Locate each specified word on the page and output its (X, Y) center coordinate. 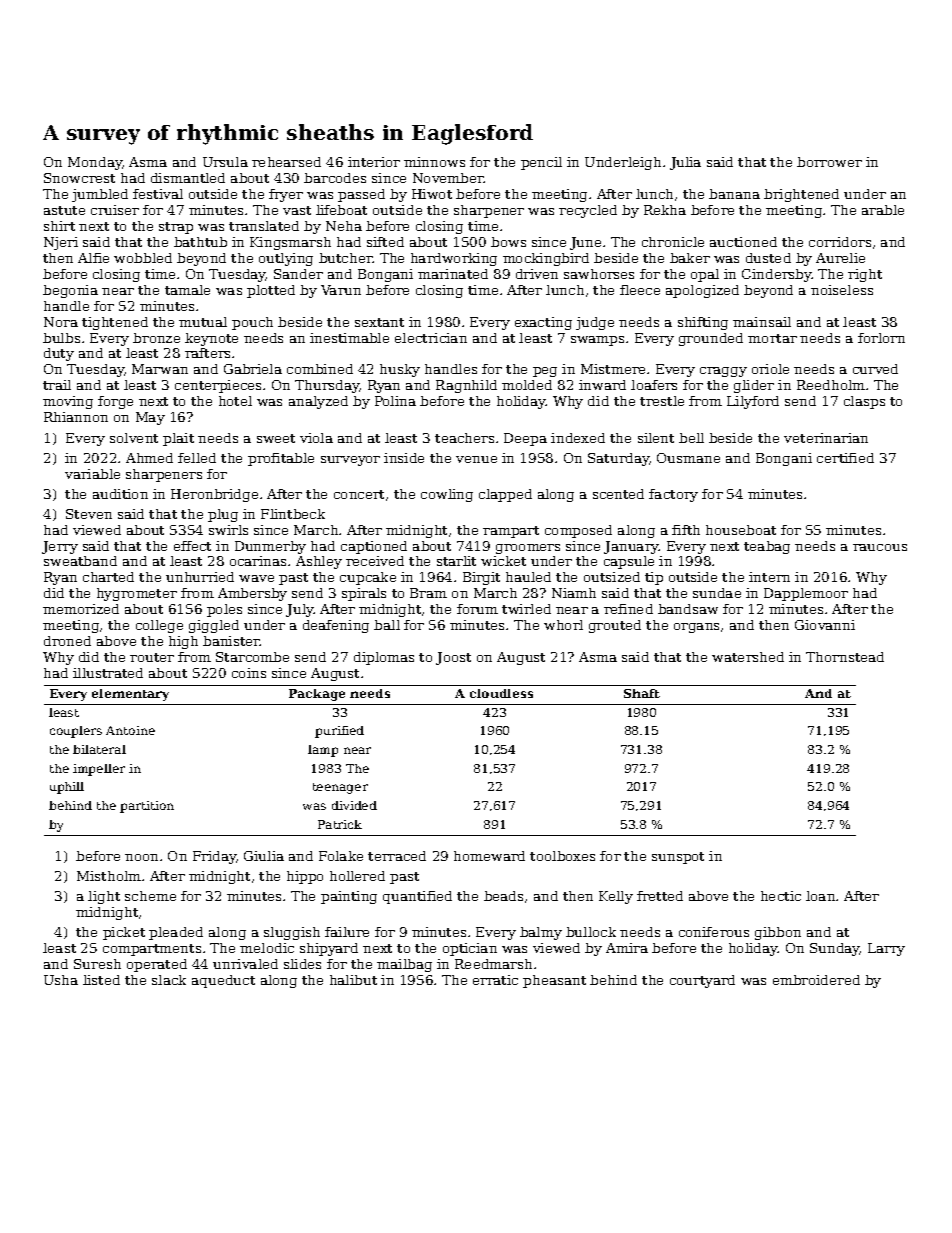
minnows (434, 162)
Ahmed (149, 458)
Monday (95, 163)
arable (883, 210)
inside (404, 458)
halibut (353, 980)
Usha (61, 980)
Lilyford (753, 402)
